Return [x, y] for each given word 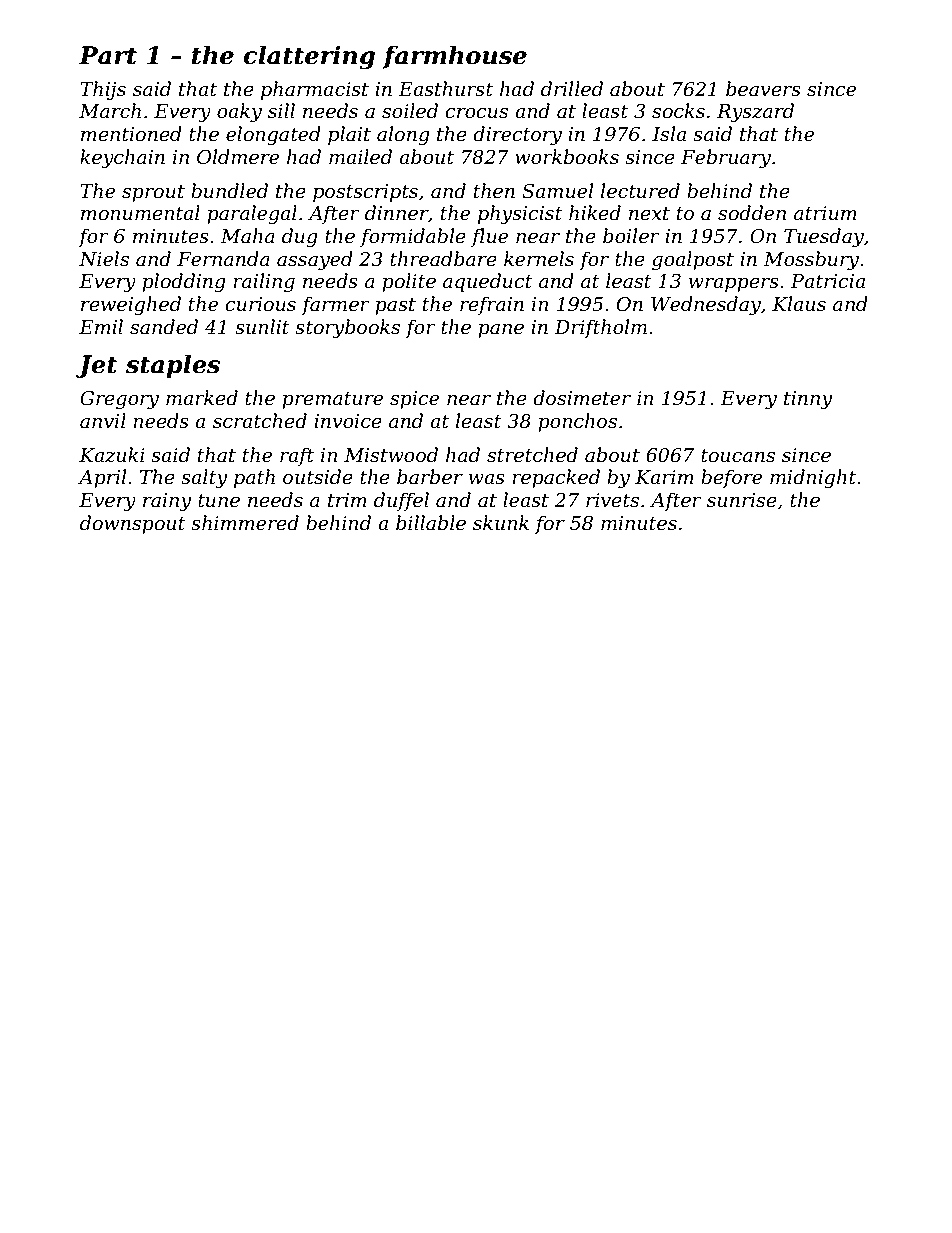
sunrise [742, 500]
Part [108, 55]
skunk [501, 523]
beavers [763, 89]
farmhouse [455, 57]
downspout [133, 524]
